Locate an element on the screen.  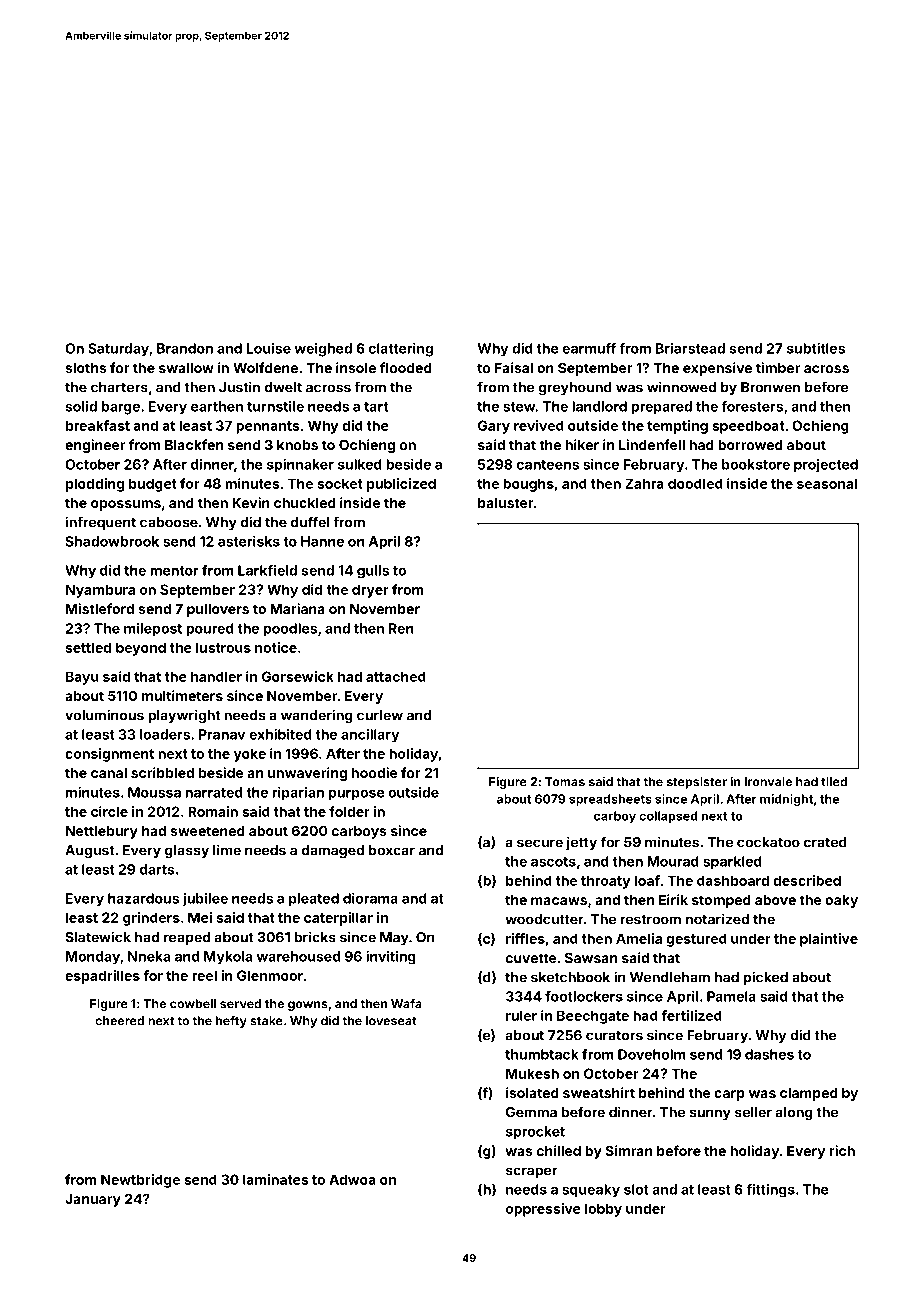
Shadowbrook is located at coordinates (112, 541).
